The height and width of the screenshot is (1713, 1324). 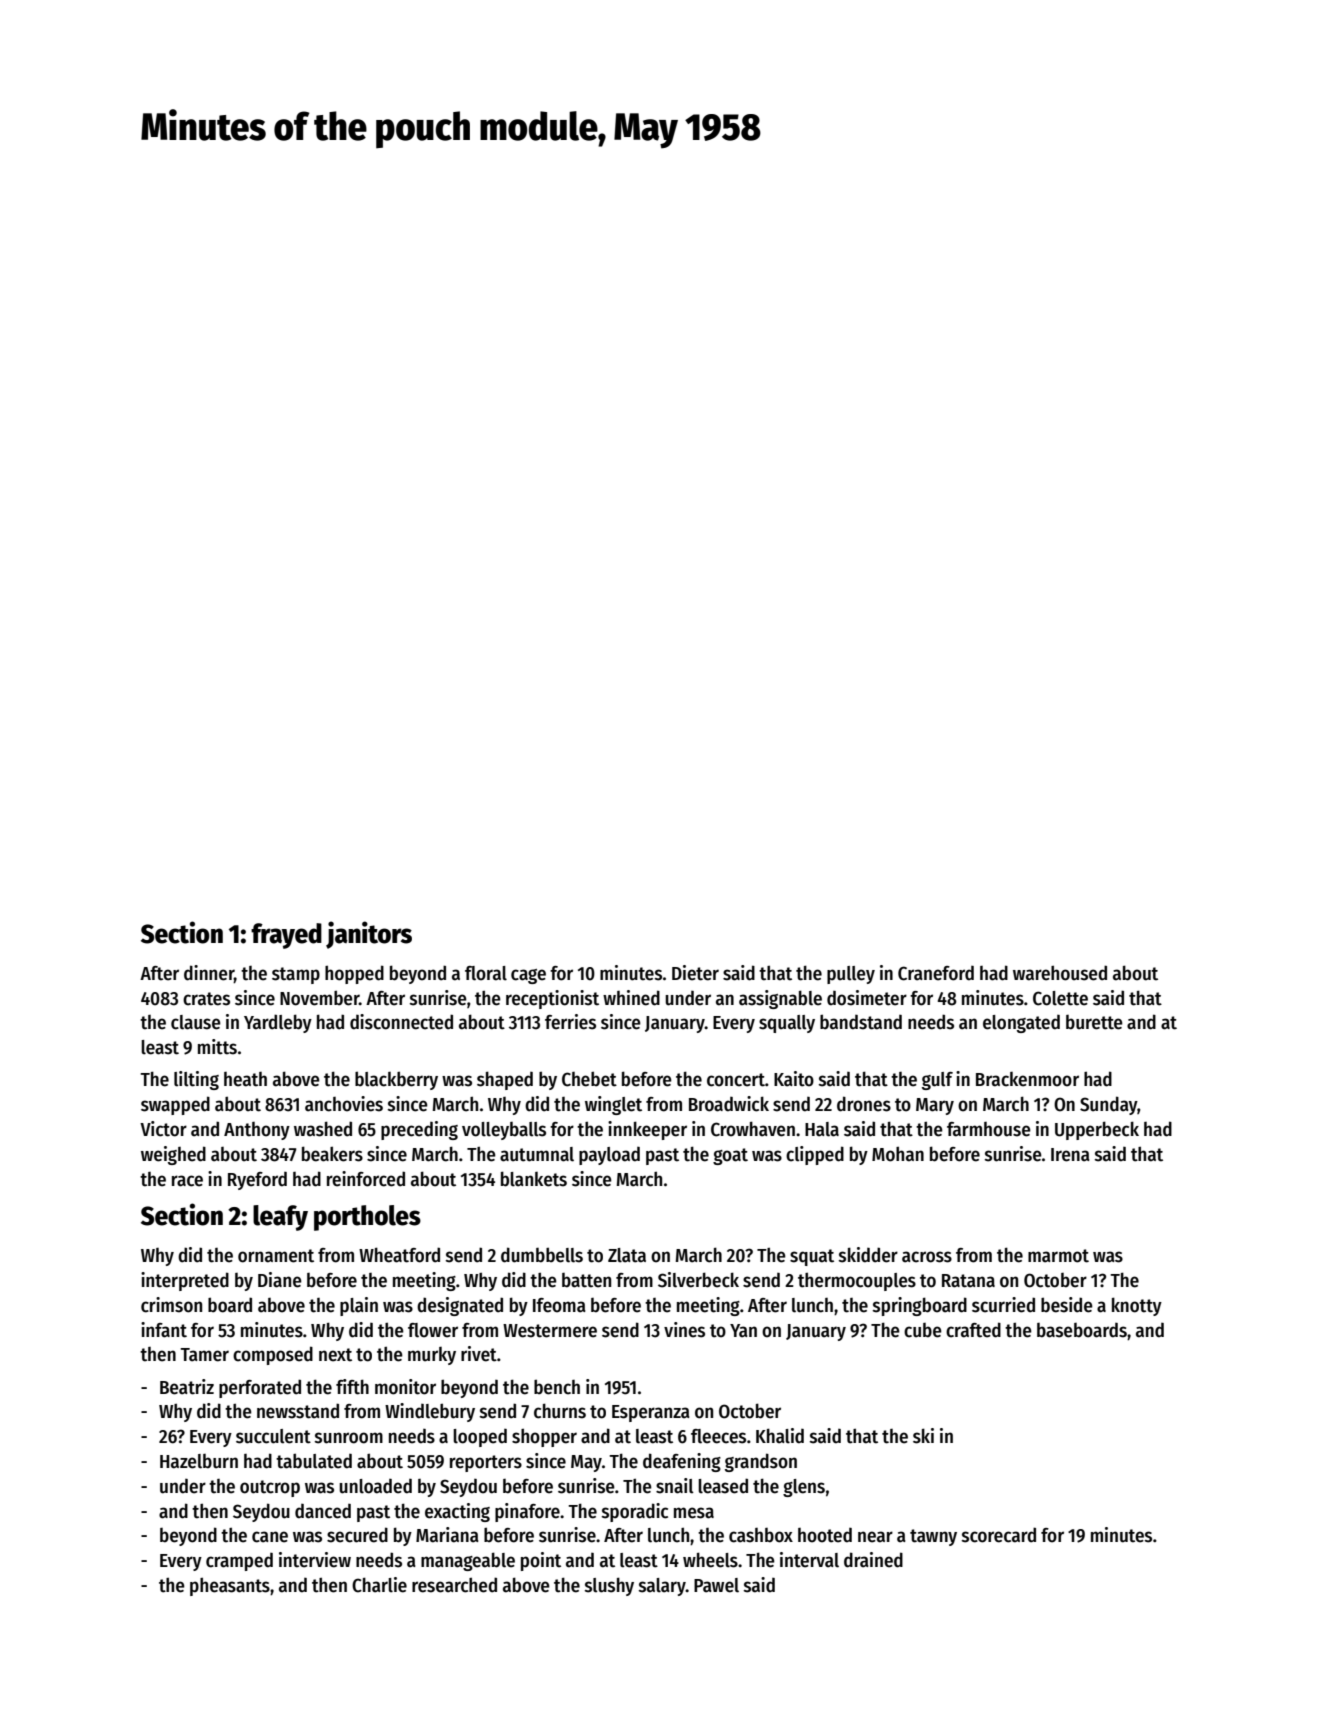 I want to click on cashbox, so click(x=761, y=1535).
